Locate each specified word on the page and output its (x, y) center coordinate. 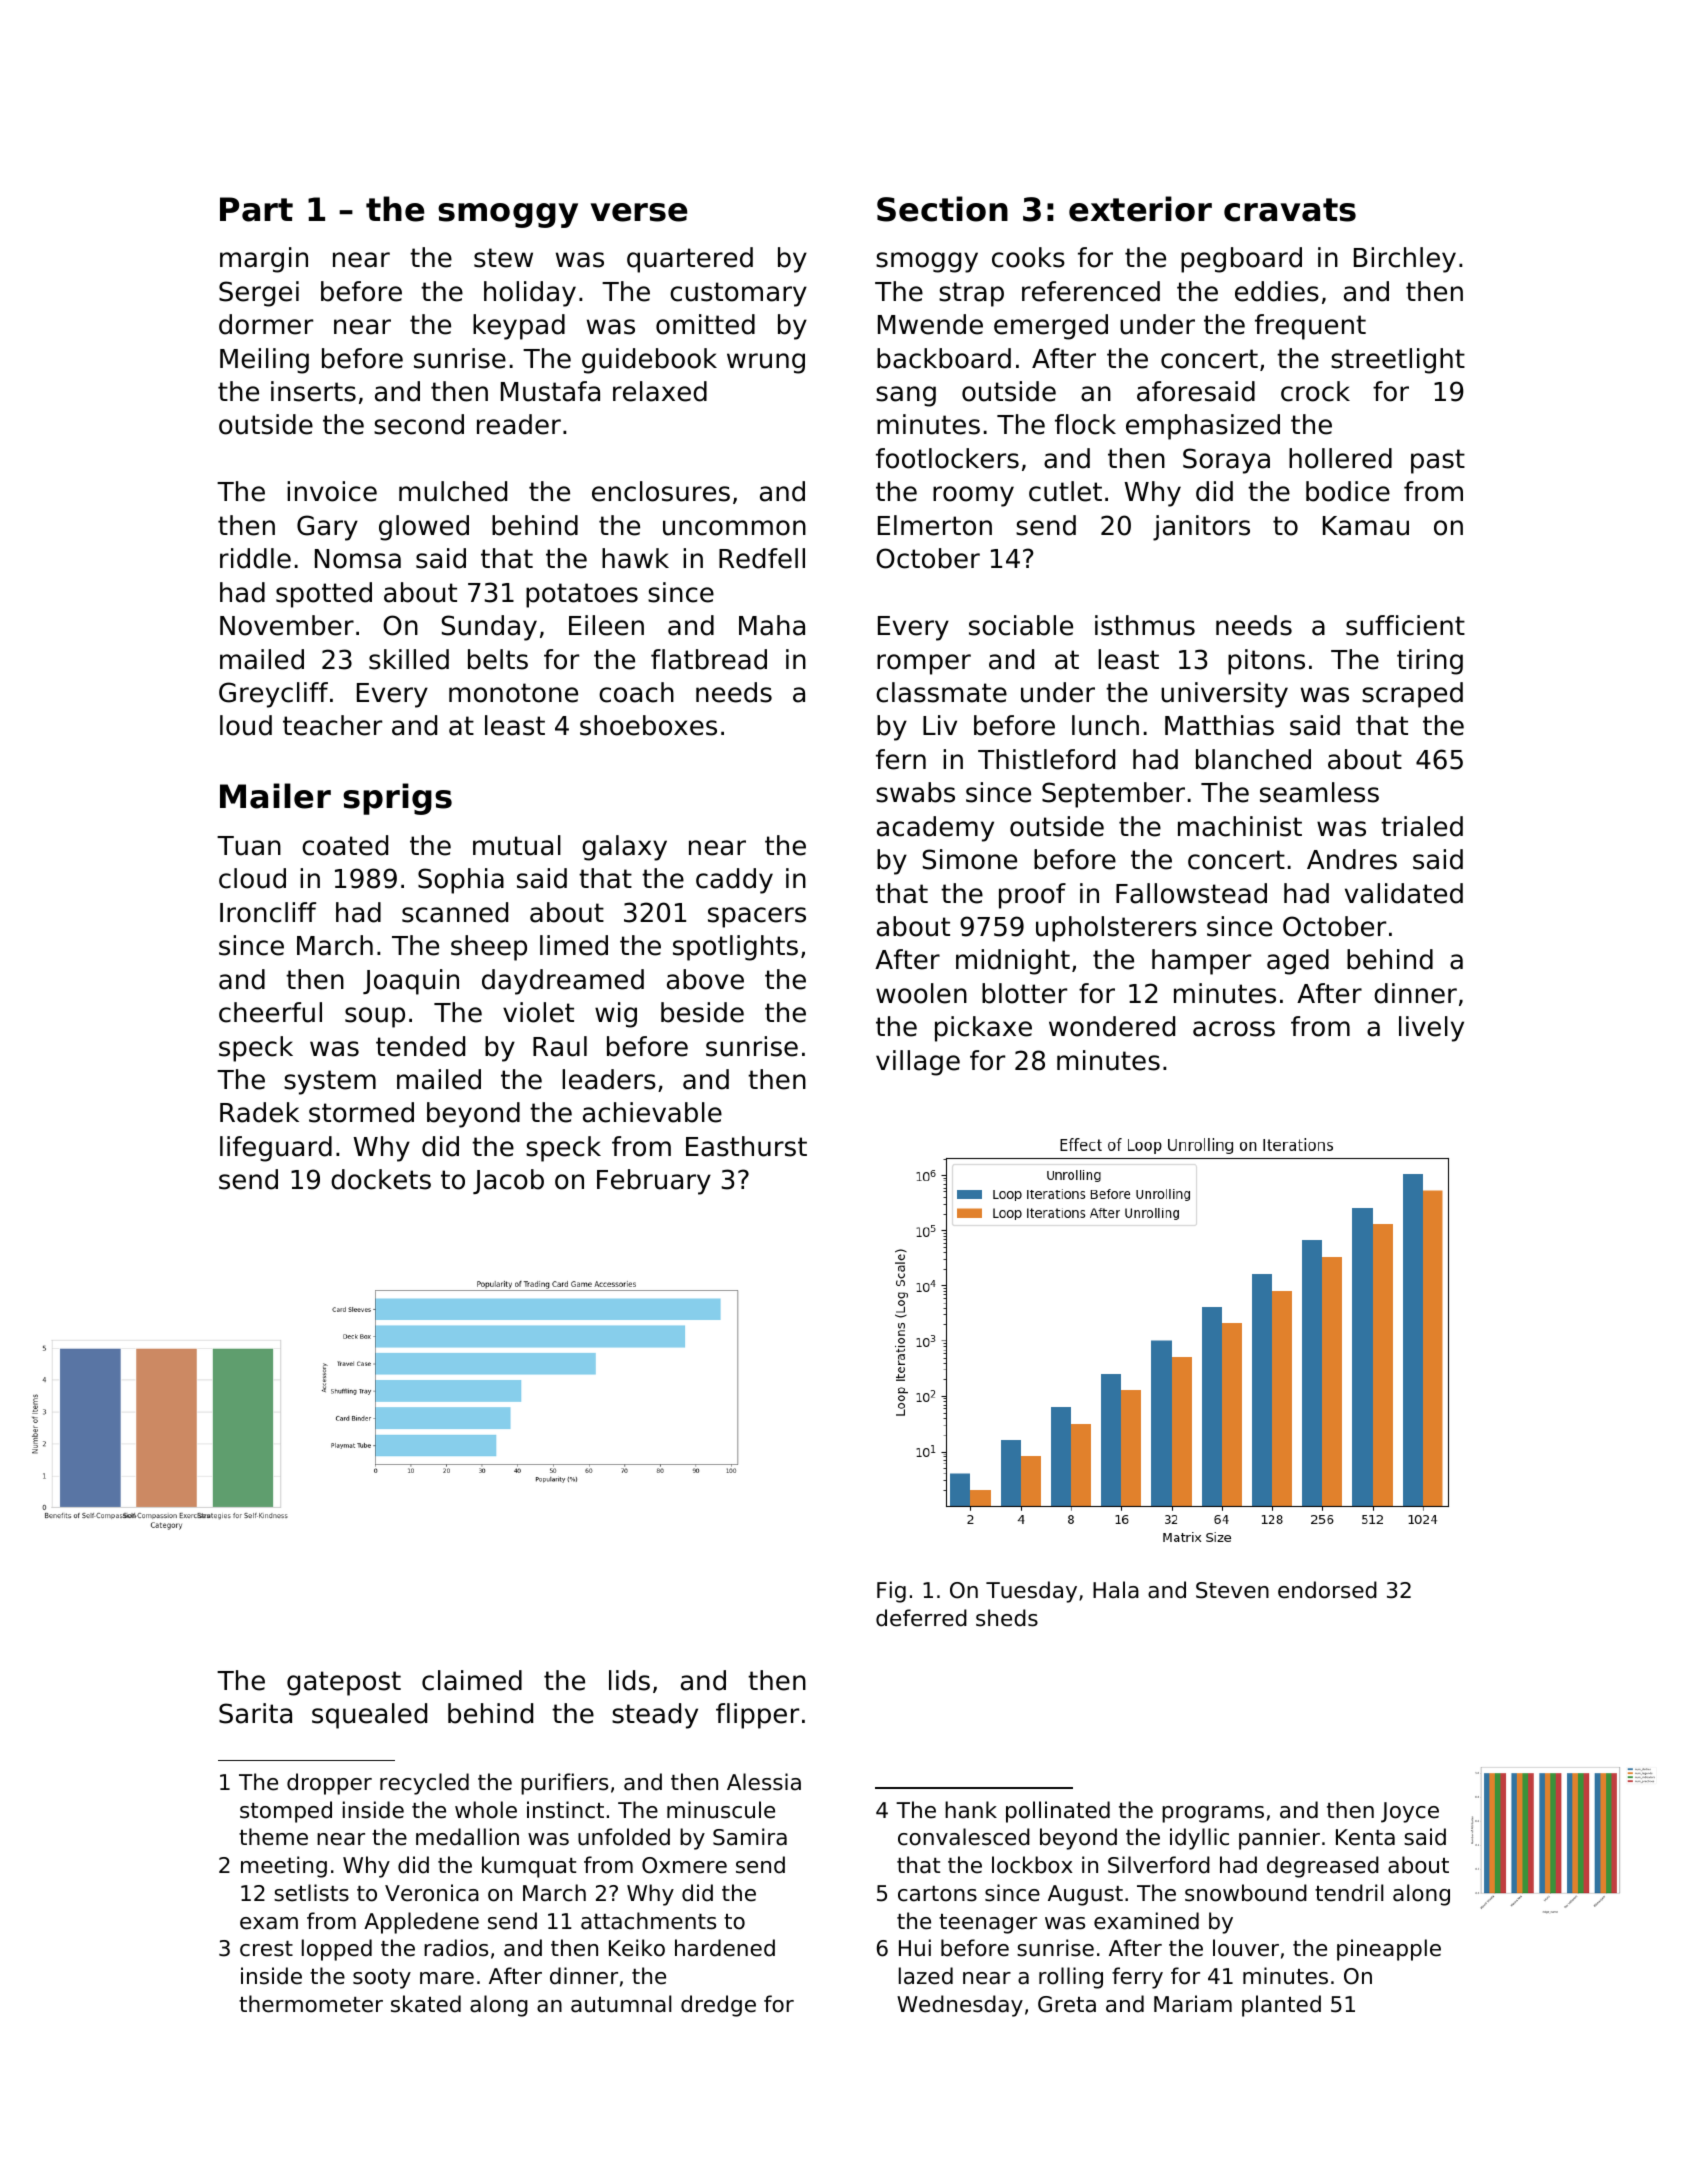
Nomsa (358, 559)
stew (503, 258)
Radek (259, 1112)
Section (942, 209)
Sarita (255, 1713)
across (1234, 1029)
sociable (1021, 625)
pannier (1279, 1839)
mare (447, 1978)
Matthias (1219, 725)
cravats (1290, 210)
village (918, 1063)
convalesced (964, 1837)
